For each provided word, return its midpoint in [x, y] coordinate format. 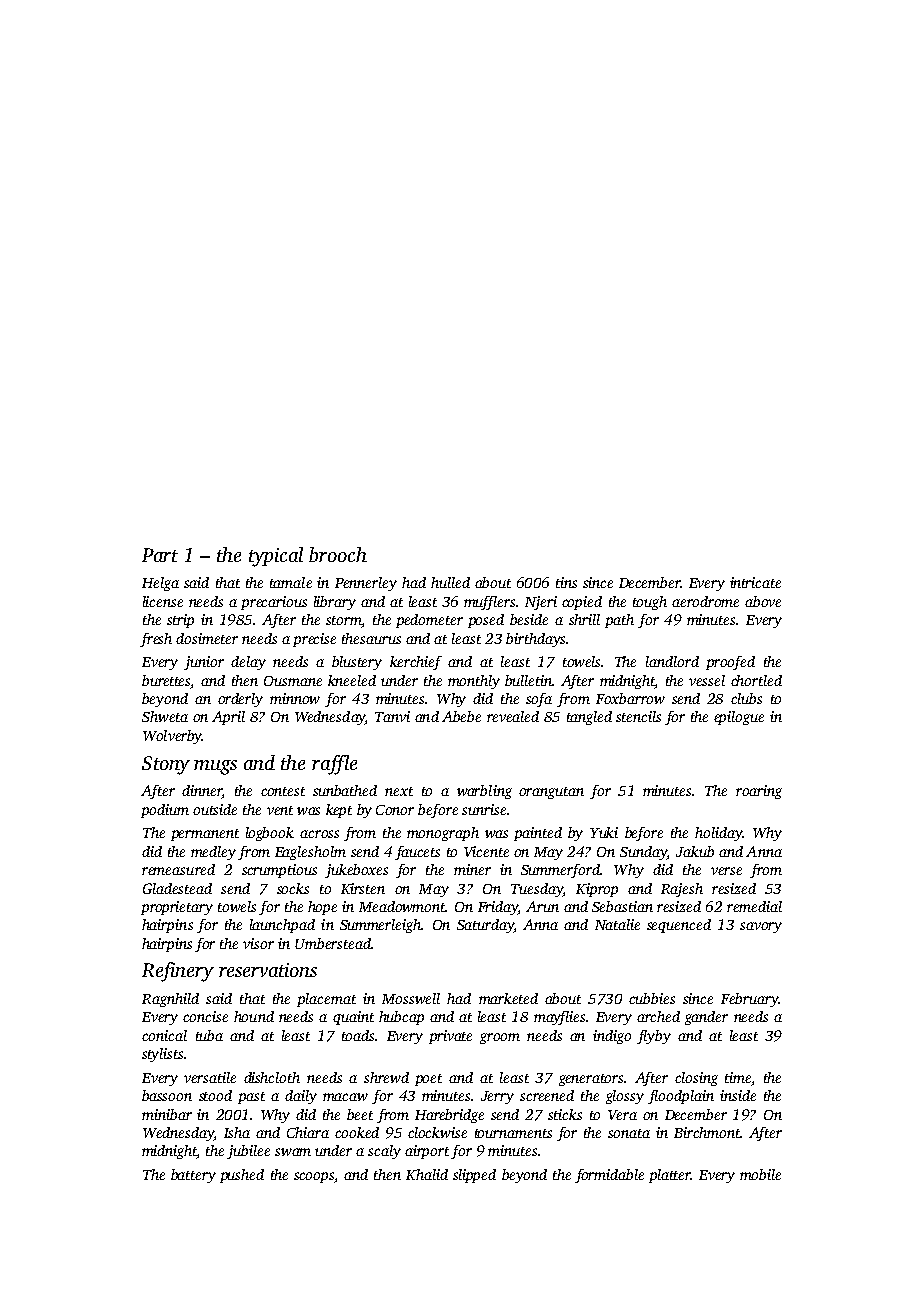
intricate [755, 582]
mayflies [559, 1018]
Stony [166, 765]
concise [205, 1016]
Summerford [560, 871]
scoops [314, 1177]
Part [160, 555]
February [749, 1000]
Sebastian [622, 906]
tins [566, 582]
